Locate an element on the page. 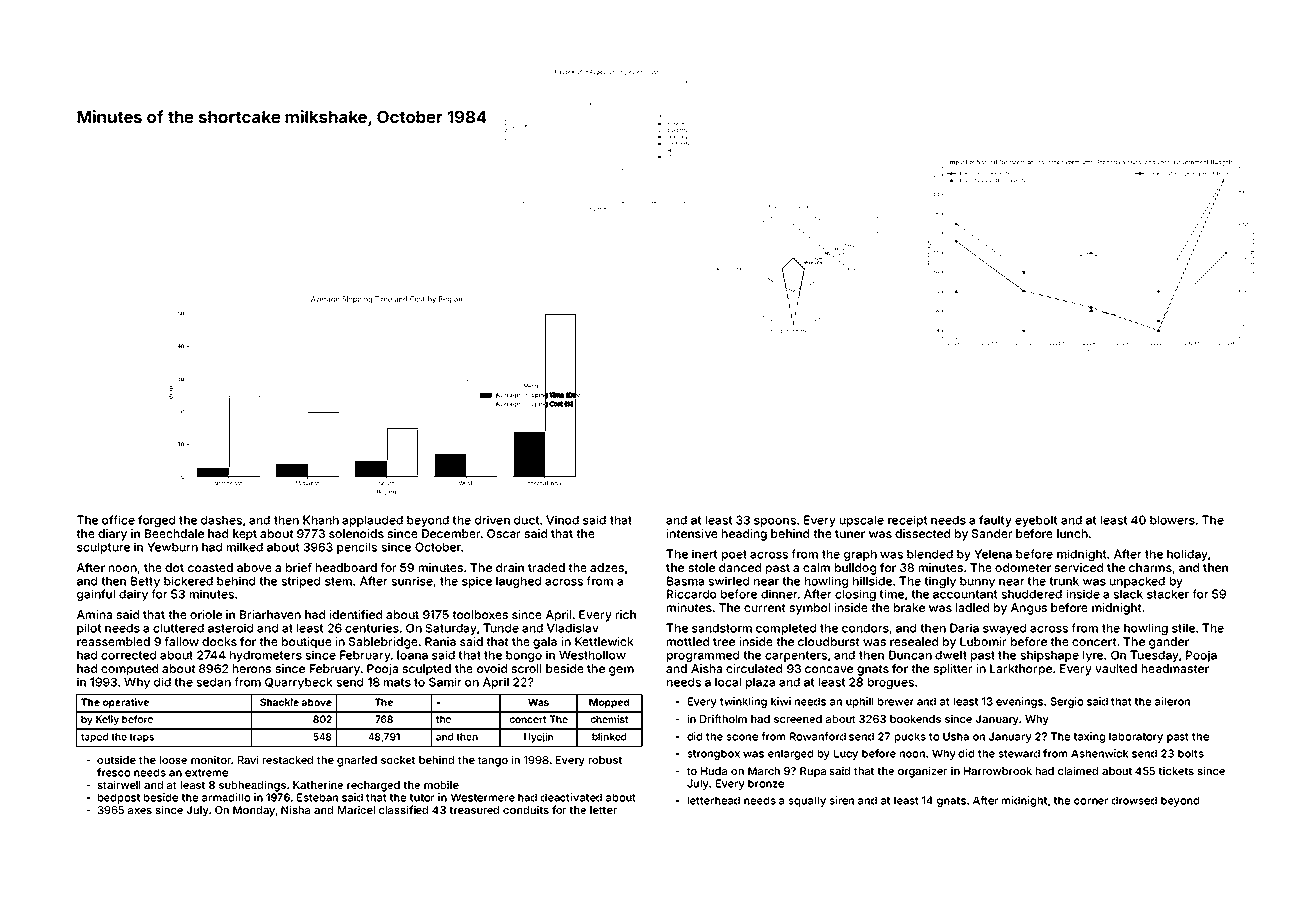 Image resolution: width=1308 pixels, height=924 pixels. swayed is located at coordinates (1004, 629).
